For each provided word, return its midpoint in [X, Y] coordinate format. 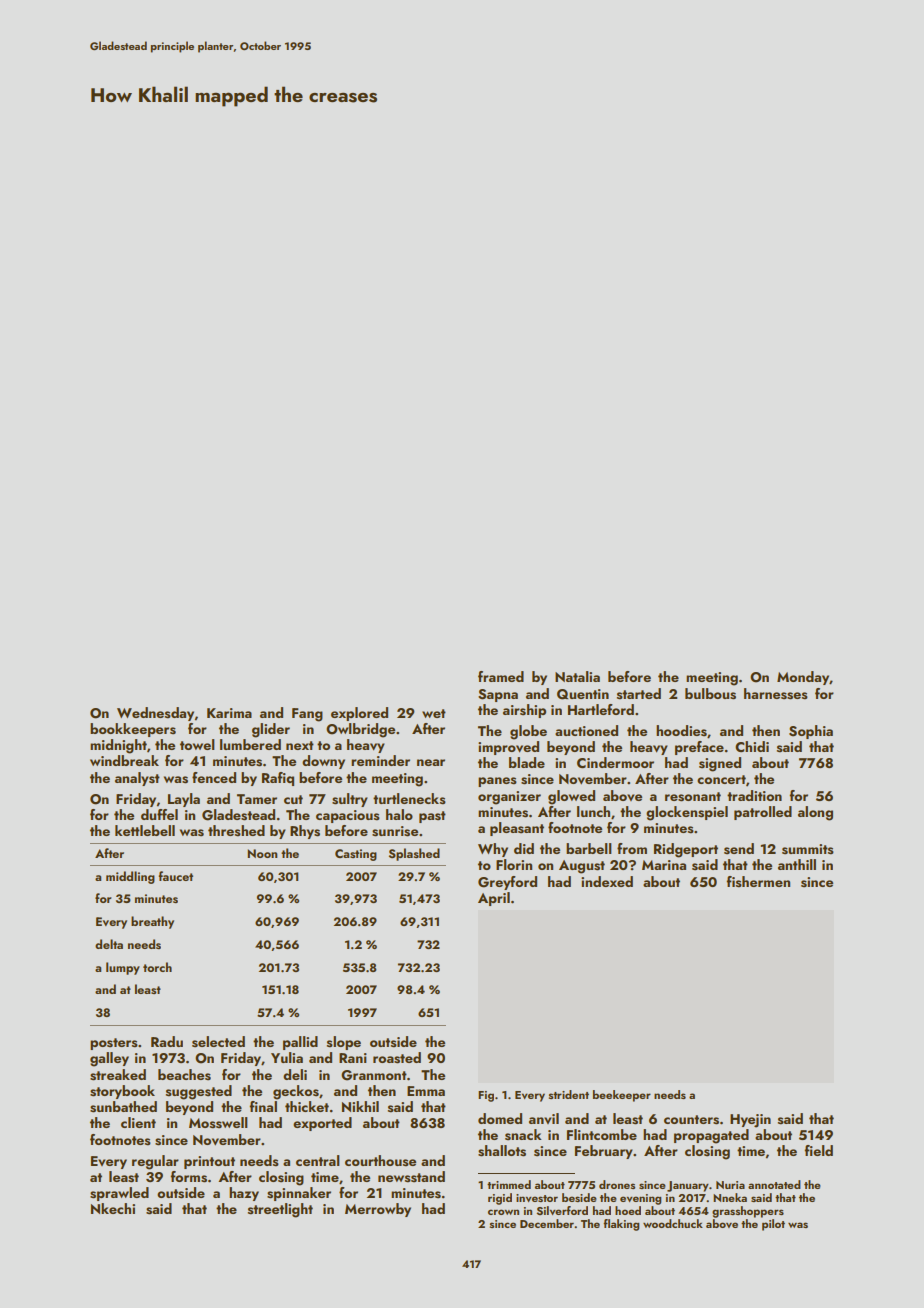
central [318, 1160]
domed [500, 1118]
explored [359, 714]
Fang [307, 715]
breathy [152, 922]
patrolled [763, 813]
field [819, 1150]
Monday [803, 678]
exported [322, 1124]
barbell [589, 848]
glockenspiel [687, 813]
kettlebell [145, 830]
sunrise [395, 831]
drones [617, 1184]
